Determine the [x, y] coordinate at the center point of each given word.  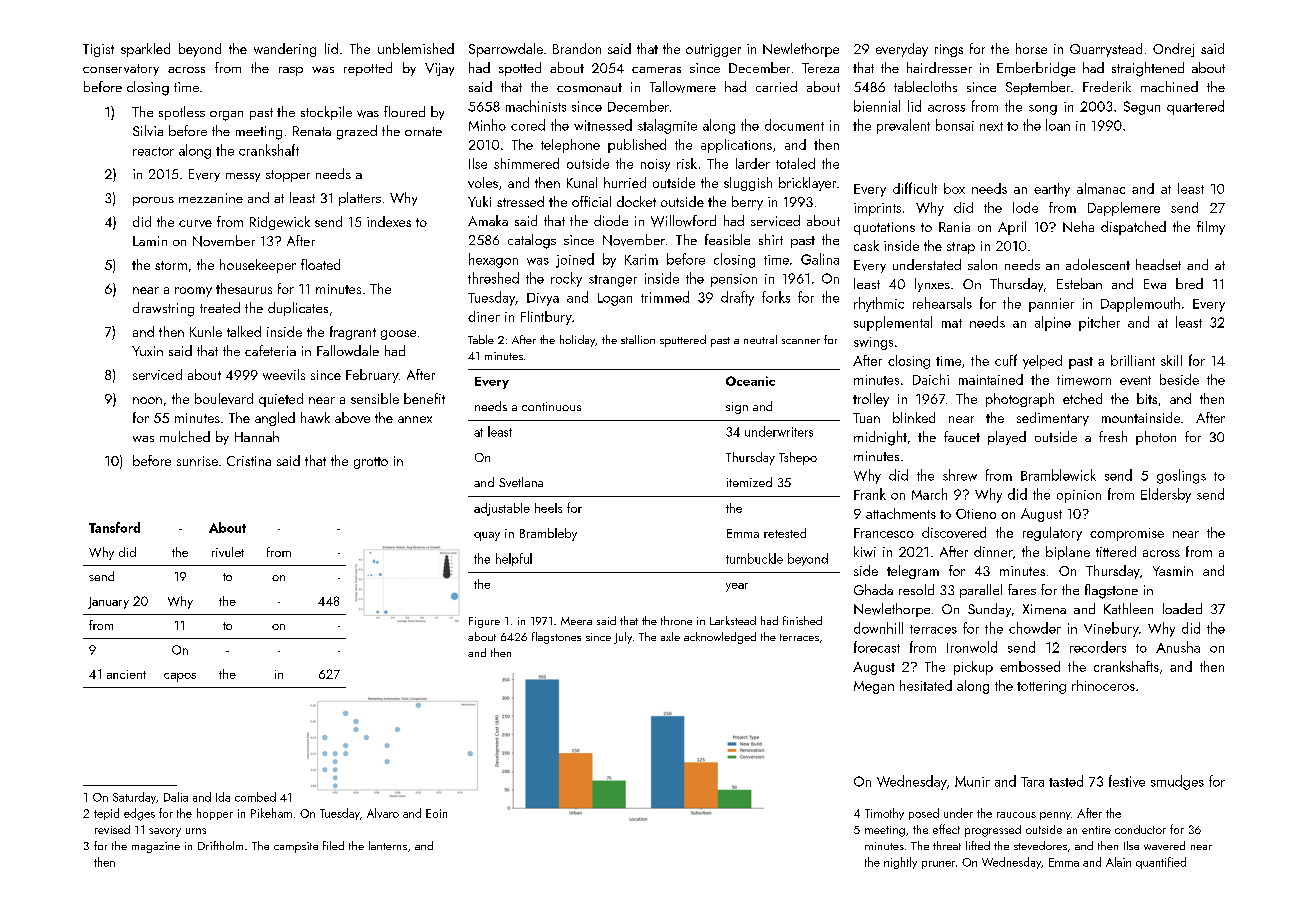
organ [226, 116]
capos [180, 677]
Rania [954, 227]
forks [776, 297]
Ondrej [1173, 50]
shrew [960, 475]
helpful [514, 559]
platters [360, 199]
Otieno [976, 514]
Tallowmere [683, 87]
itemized [749, 482]
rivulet [228, 552]
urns [196, 831]
